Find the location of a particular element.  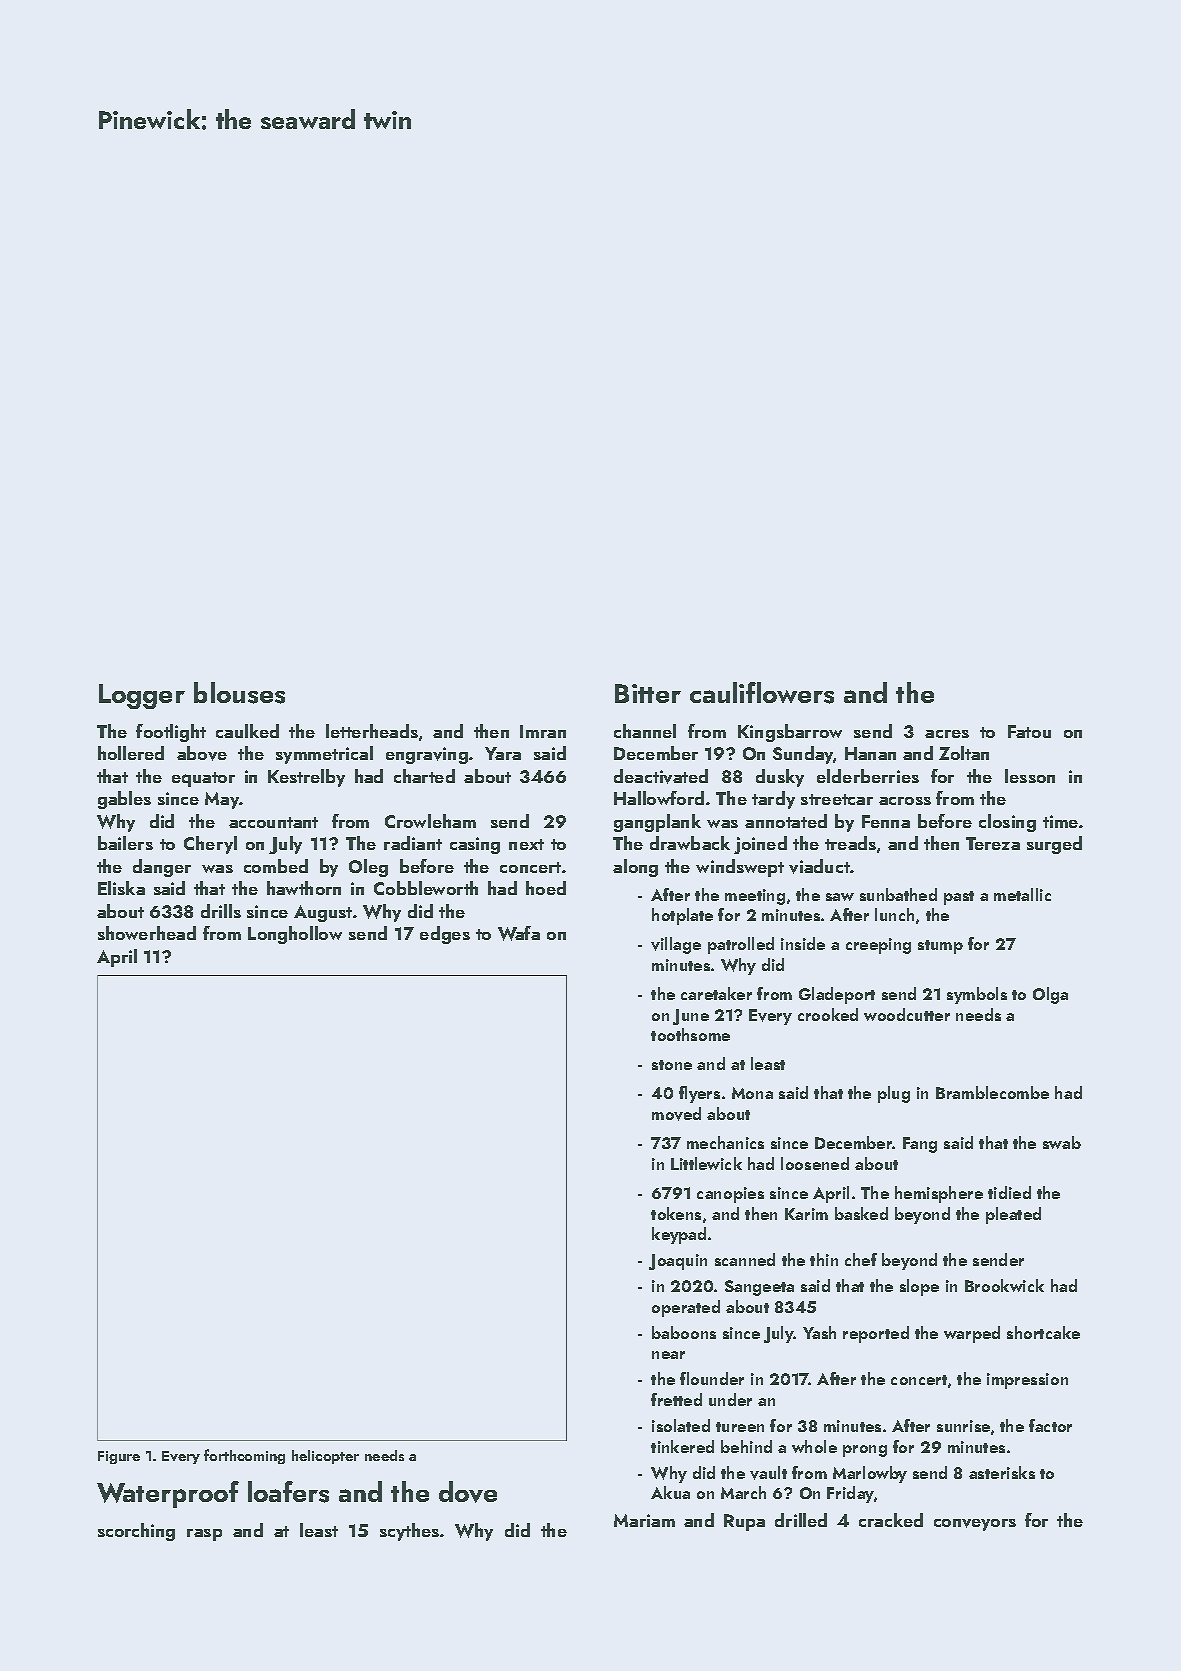

cauliflowers is located at coordinates (762, 693).
